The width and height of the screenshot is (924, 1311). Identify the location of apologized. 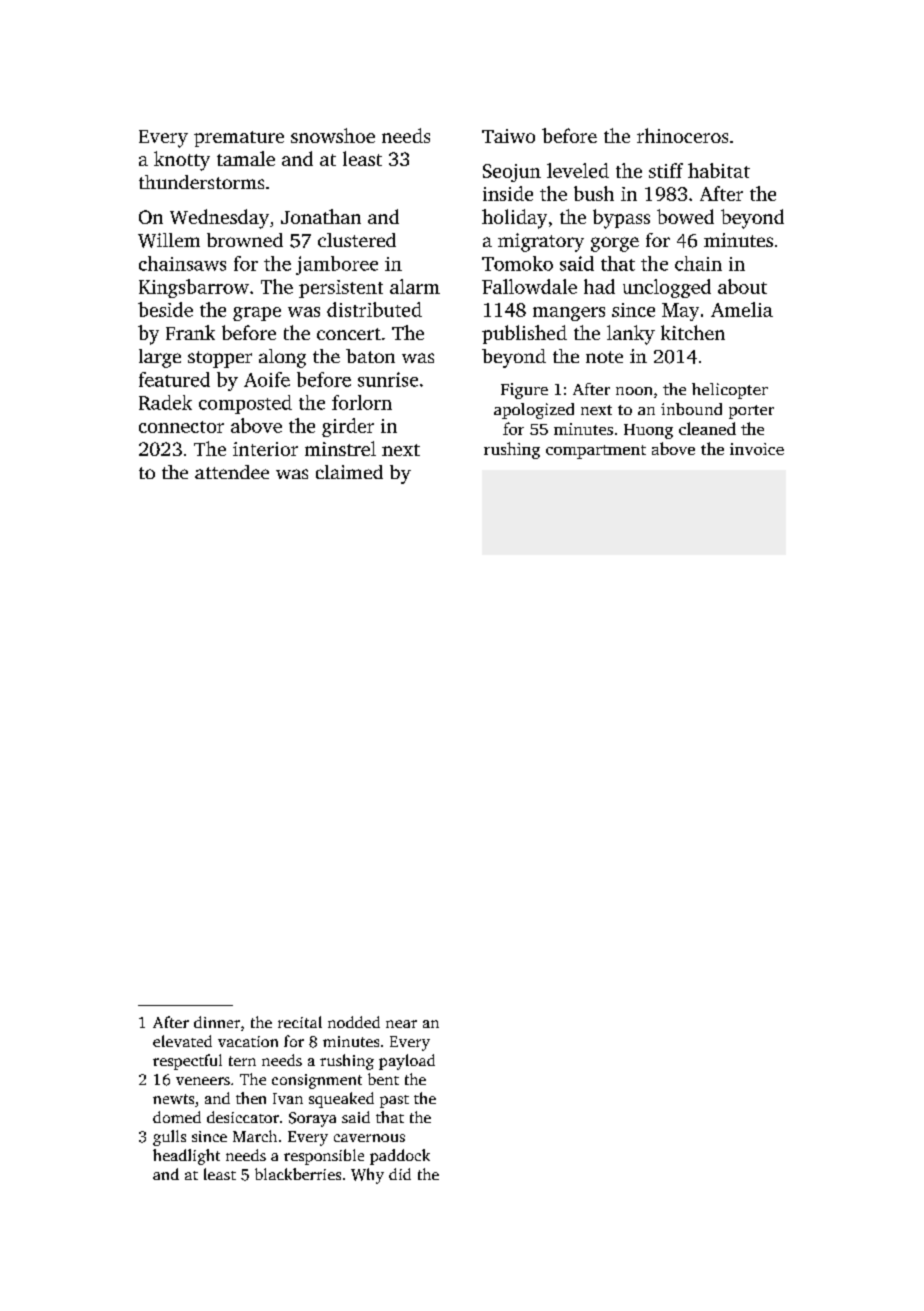
(534, 411).
